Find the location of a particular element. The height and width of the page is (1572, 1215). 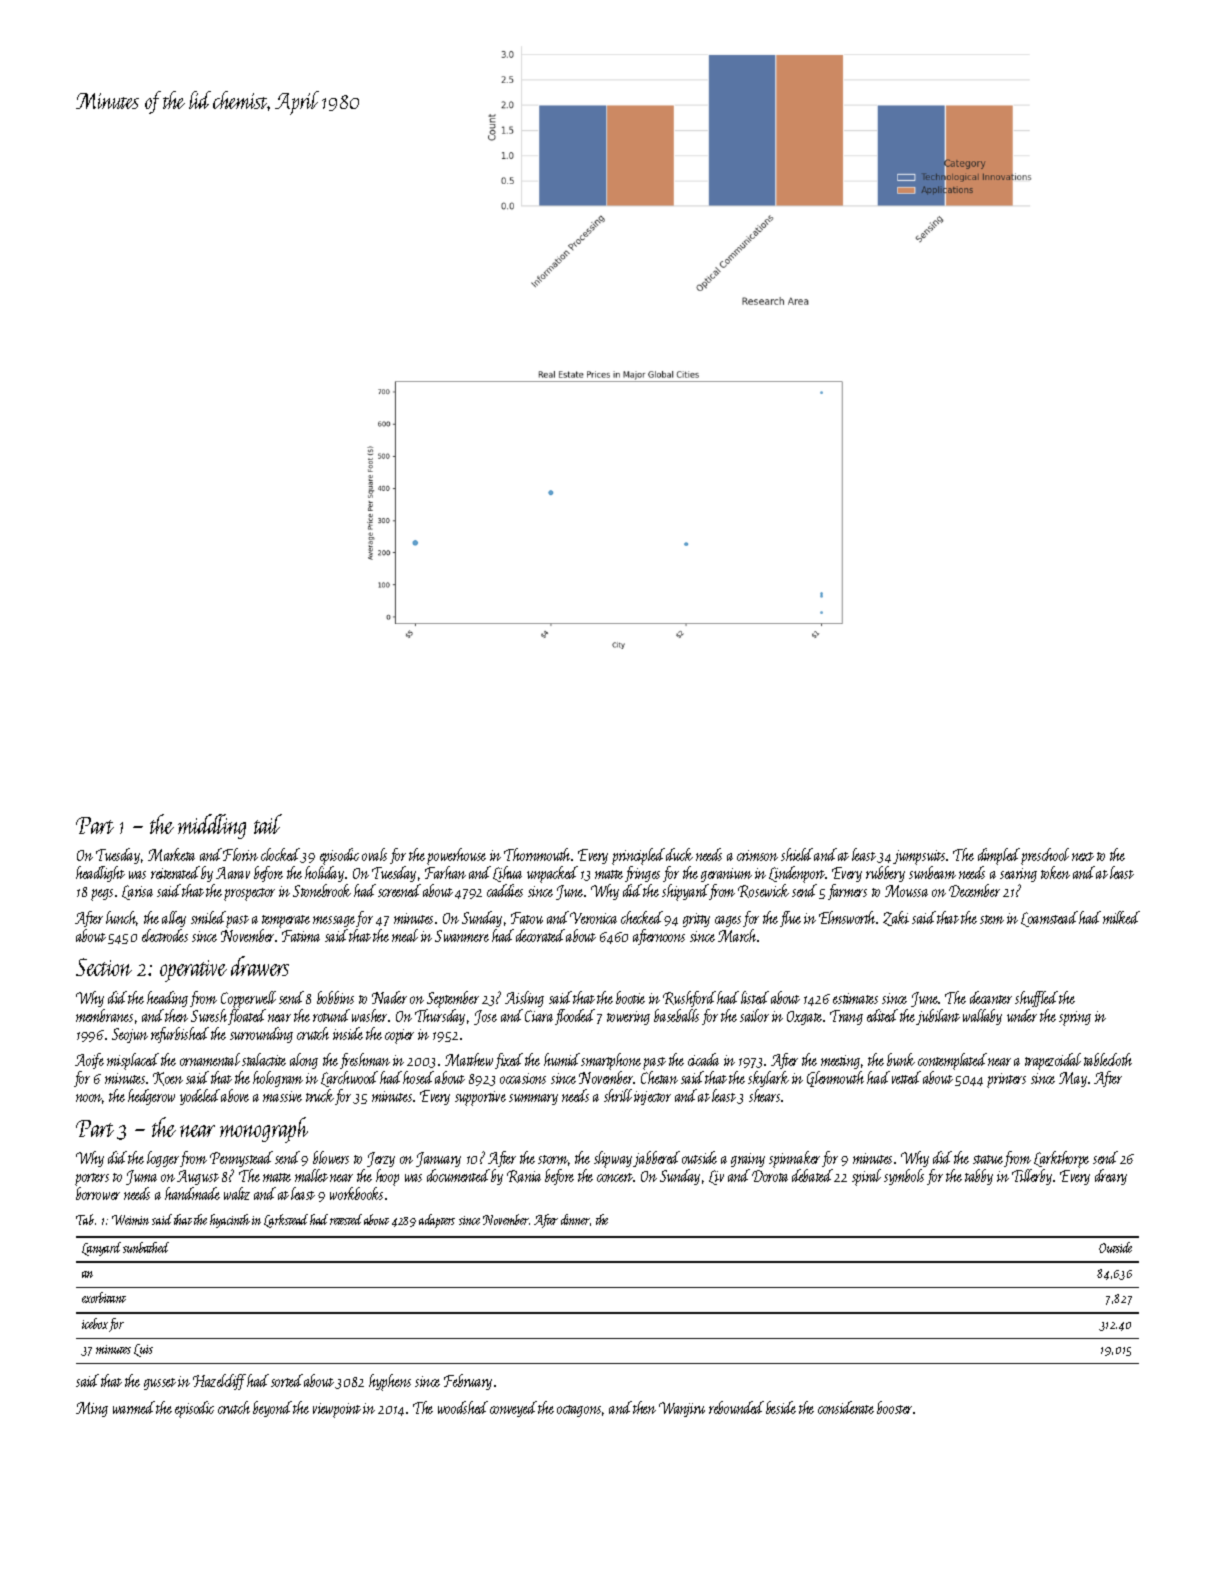

dreary is located at coordinates (1111, 1177).
